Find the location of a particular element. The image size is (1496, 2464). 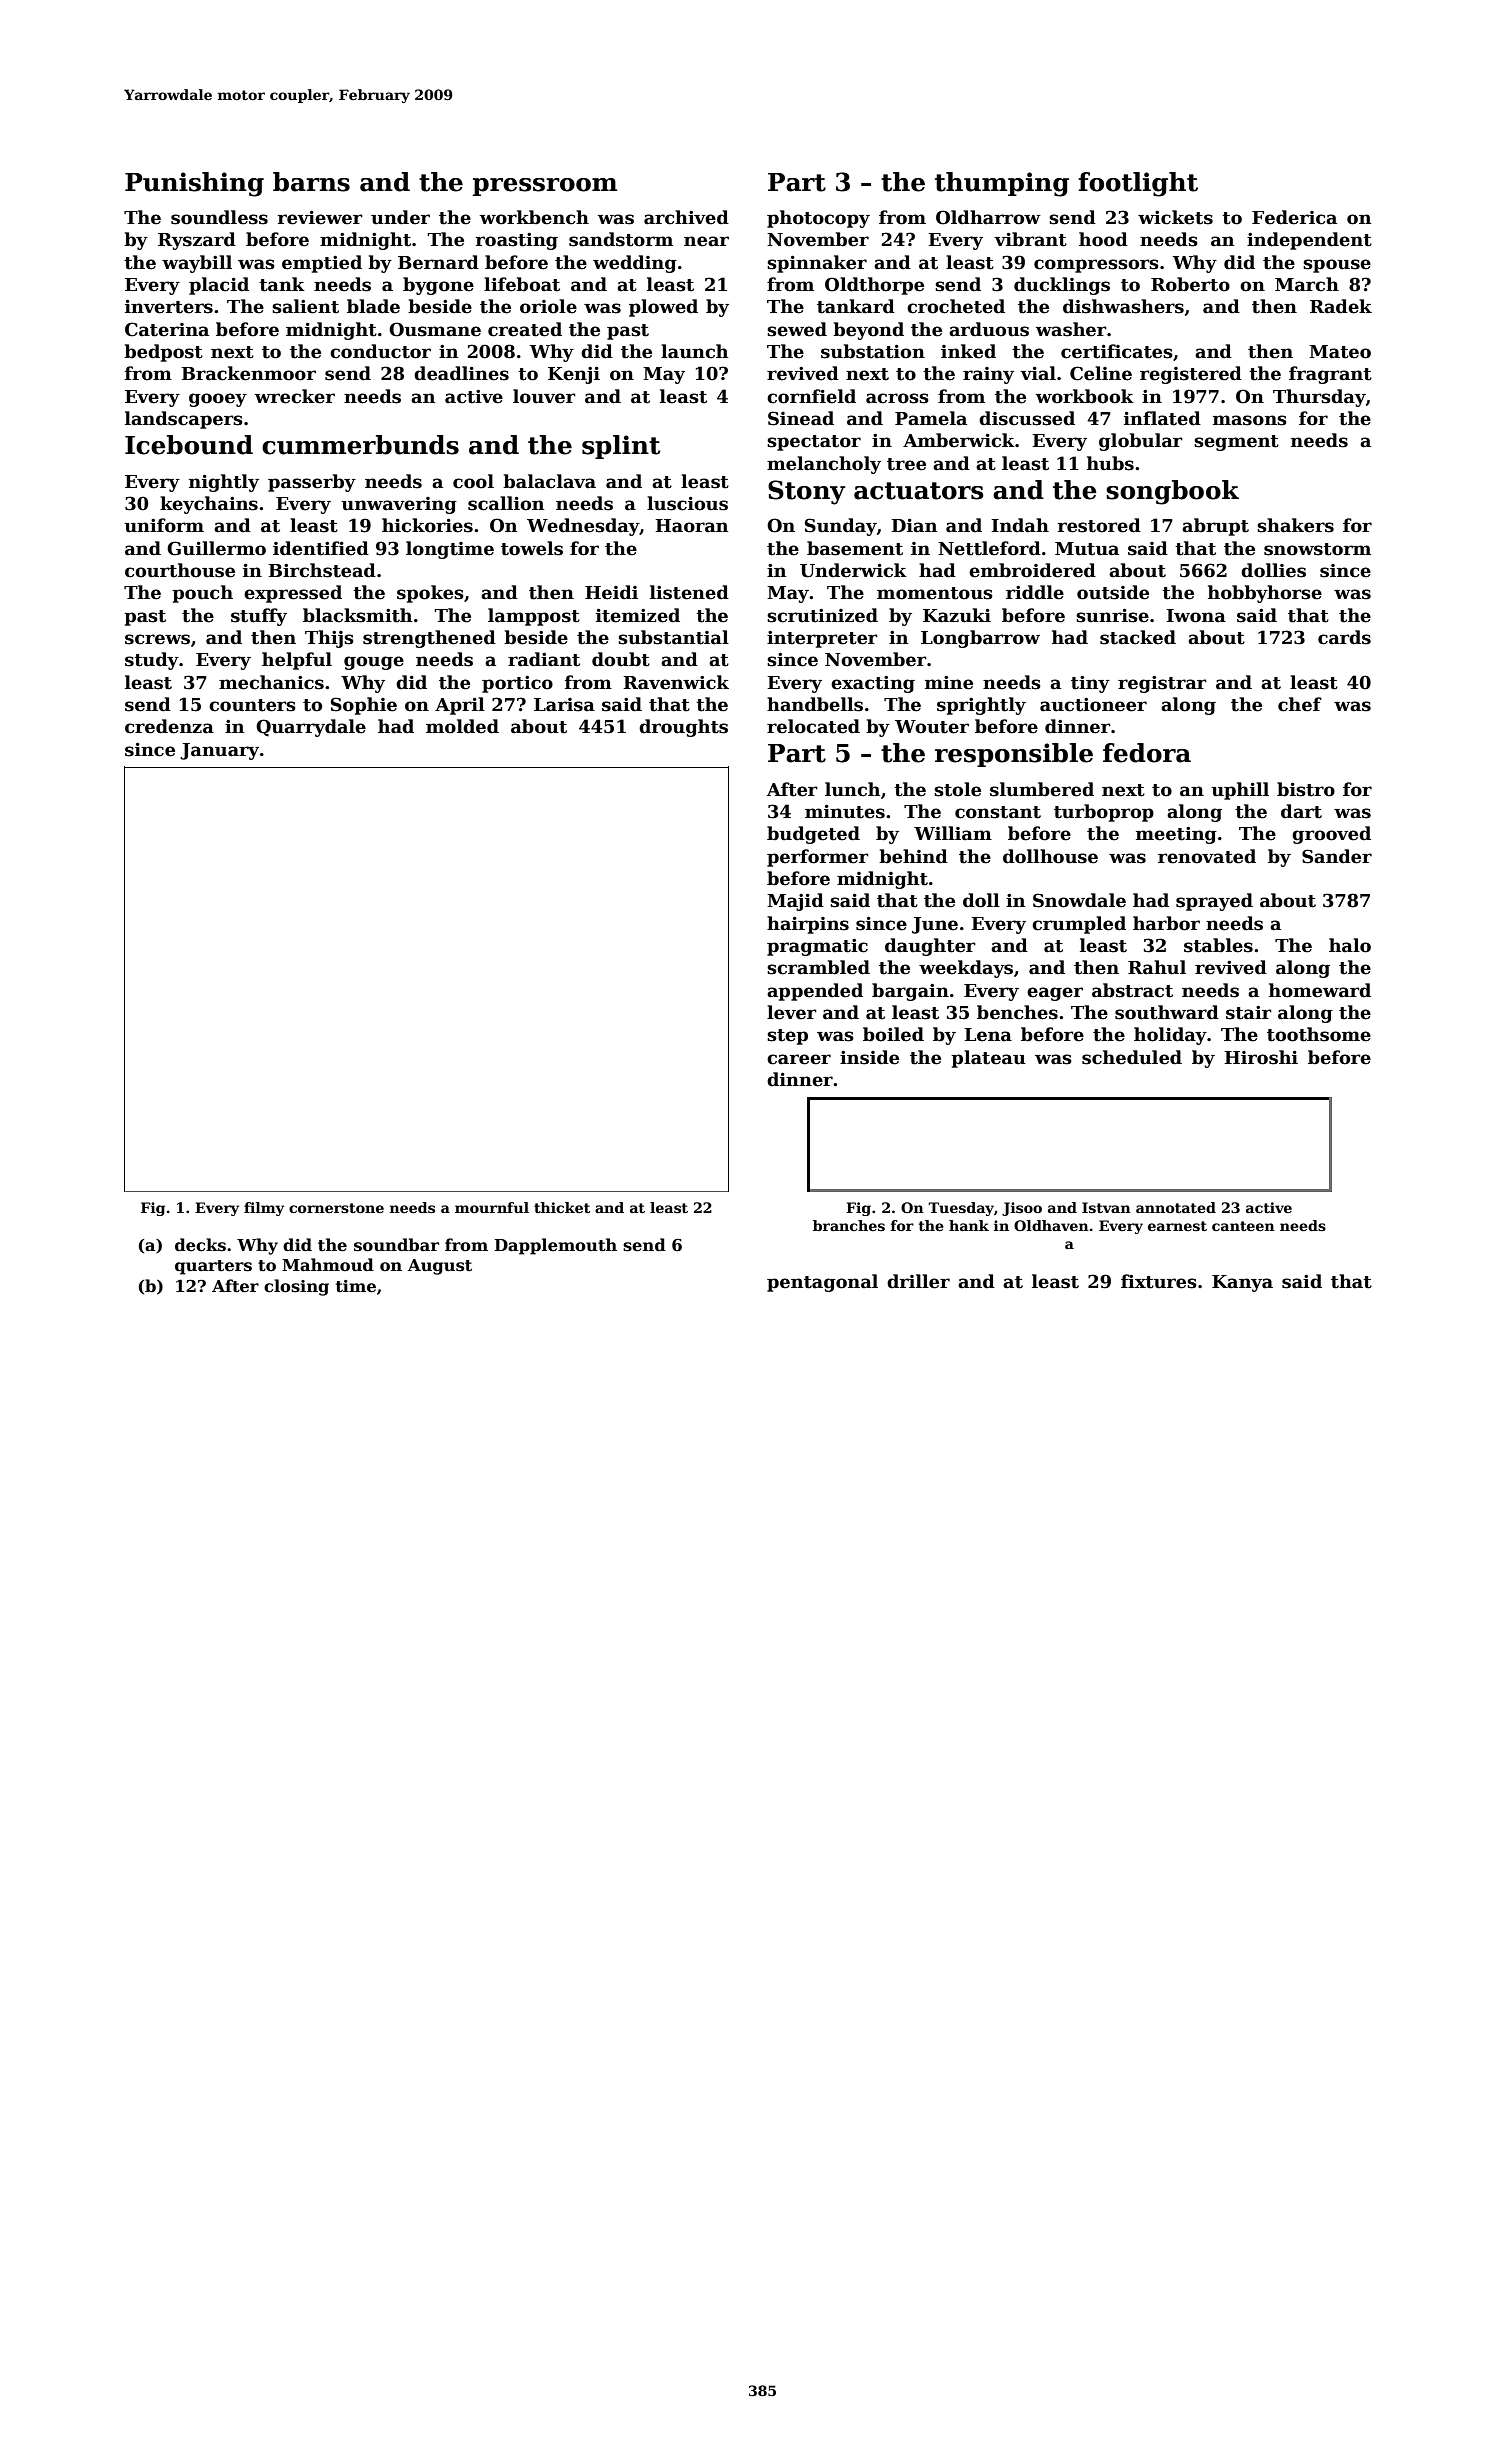

reviewer is located at coordinates (320, 218).
